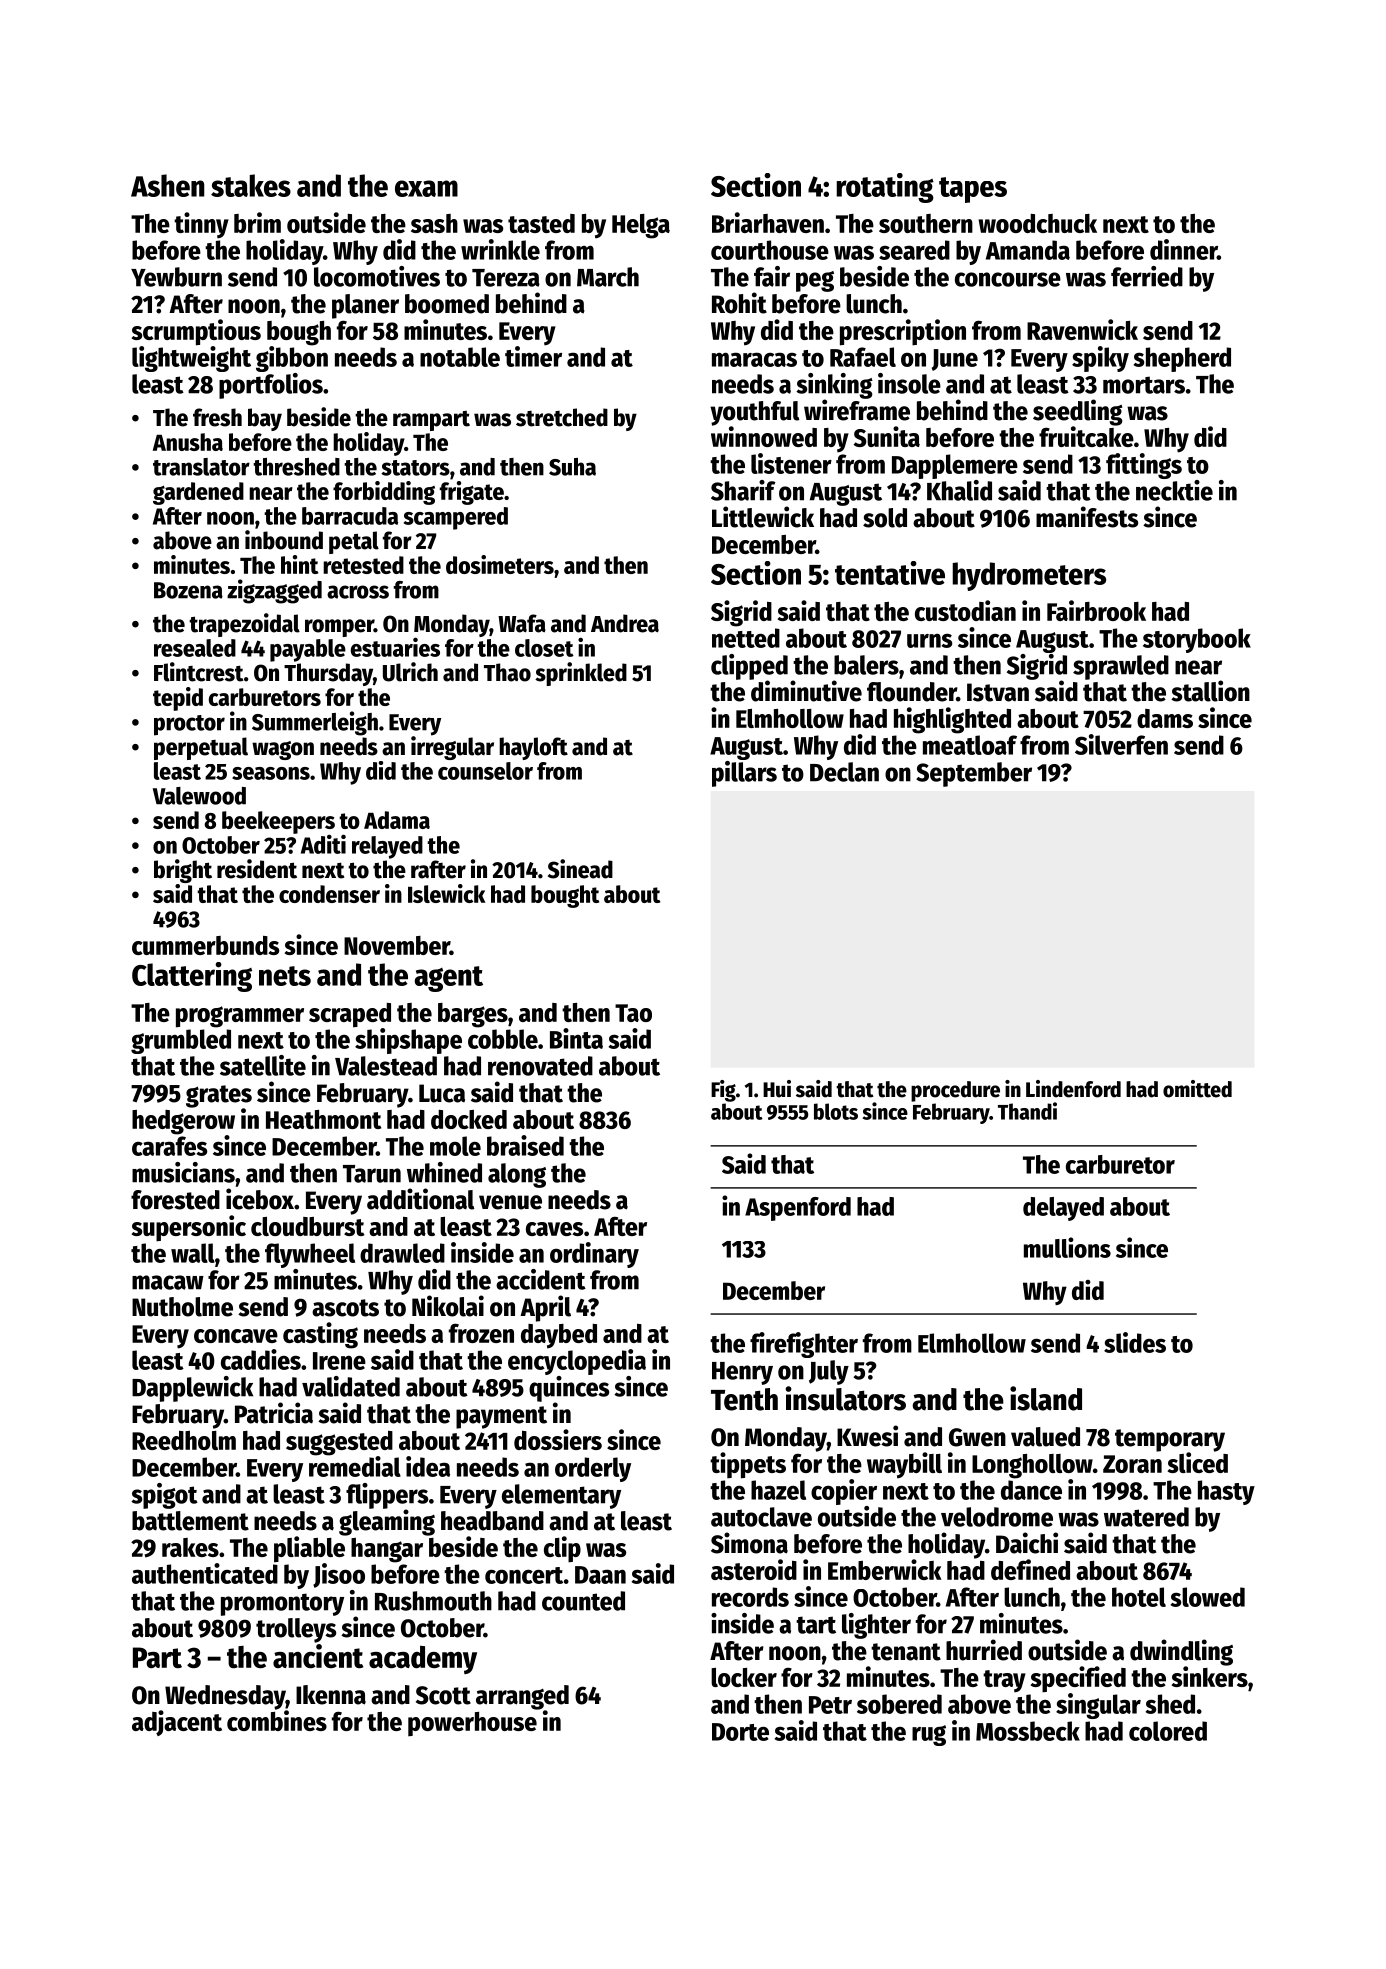  Describe the element at coordinates (929, 1735) in the screenshot. I see `rug` at that location.
